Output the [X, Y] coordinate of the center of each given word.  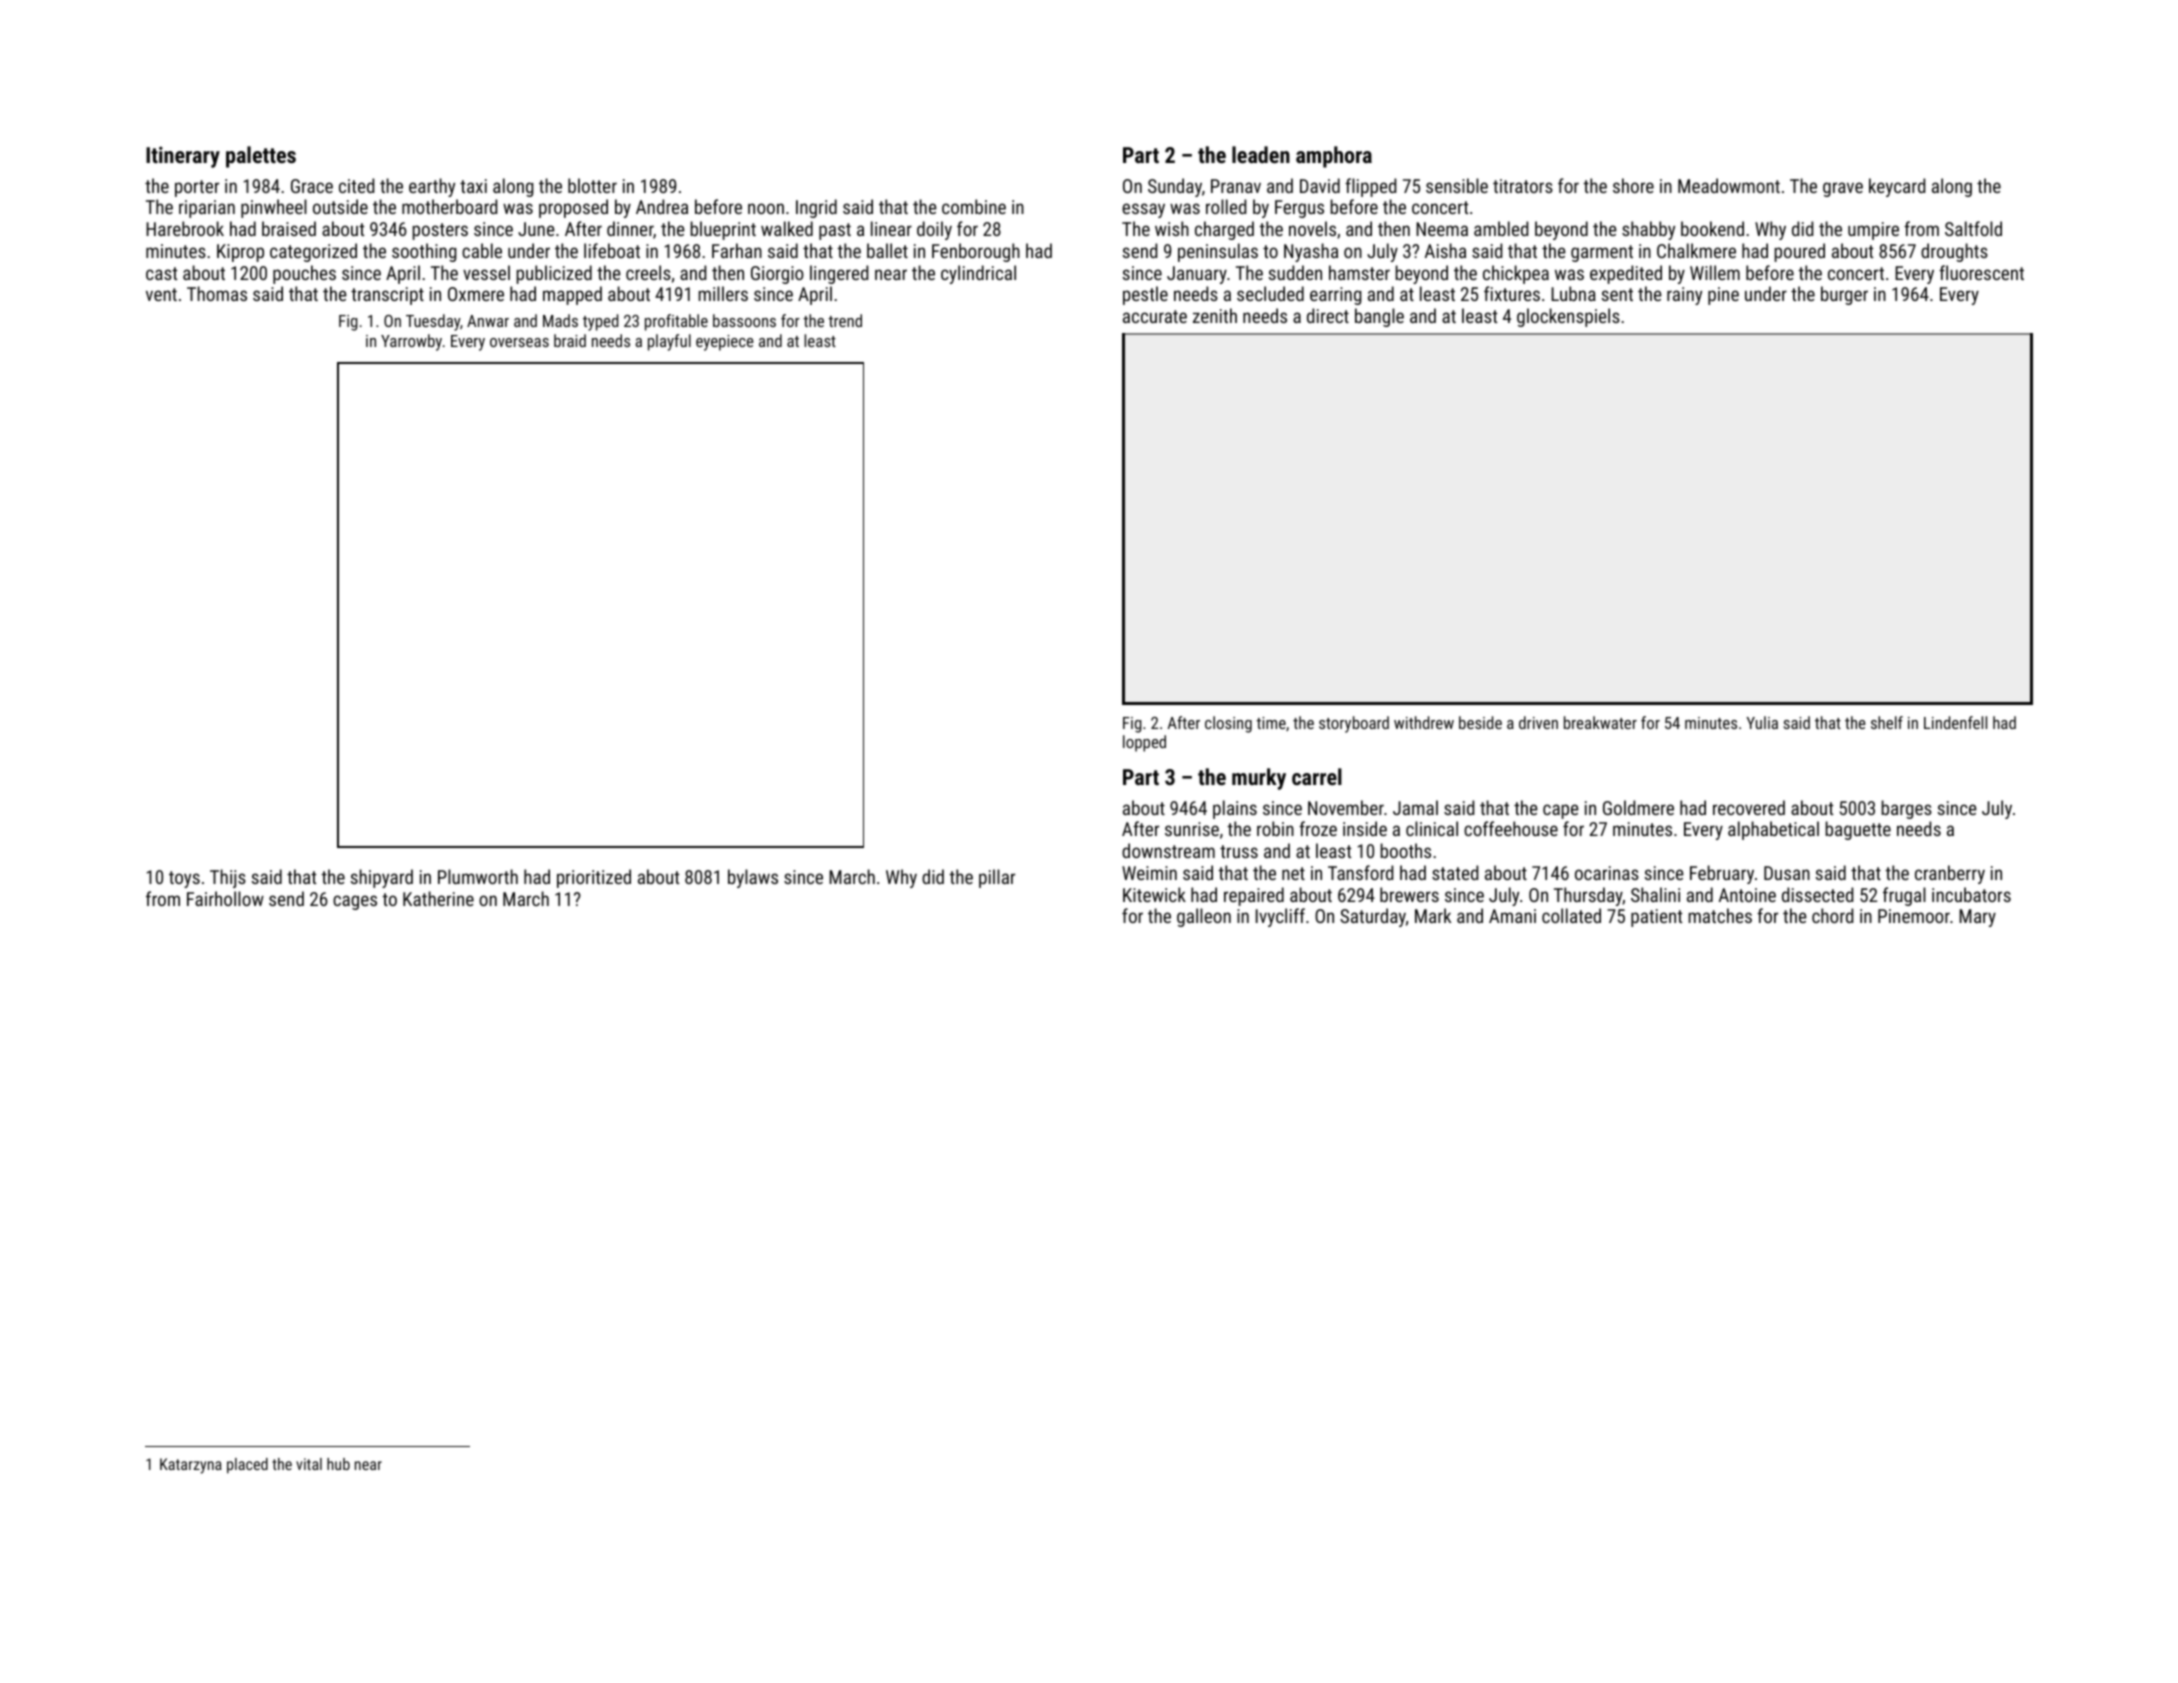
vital [309, 1464]
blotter [592, 185]
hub [338, 1464]
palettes [261, 157]
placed [247, 1466]
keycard [1897, 187]
